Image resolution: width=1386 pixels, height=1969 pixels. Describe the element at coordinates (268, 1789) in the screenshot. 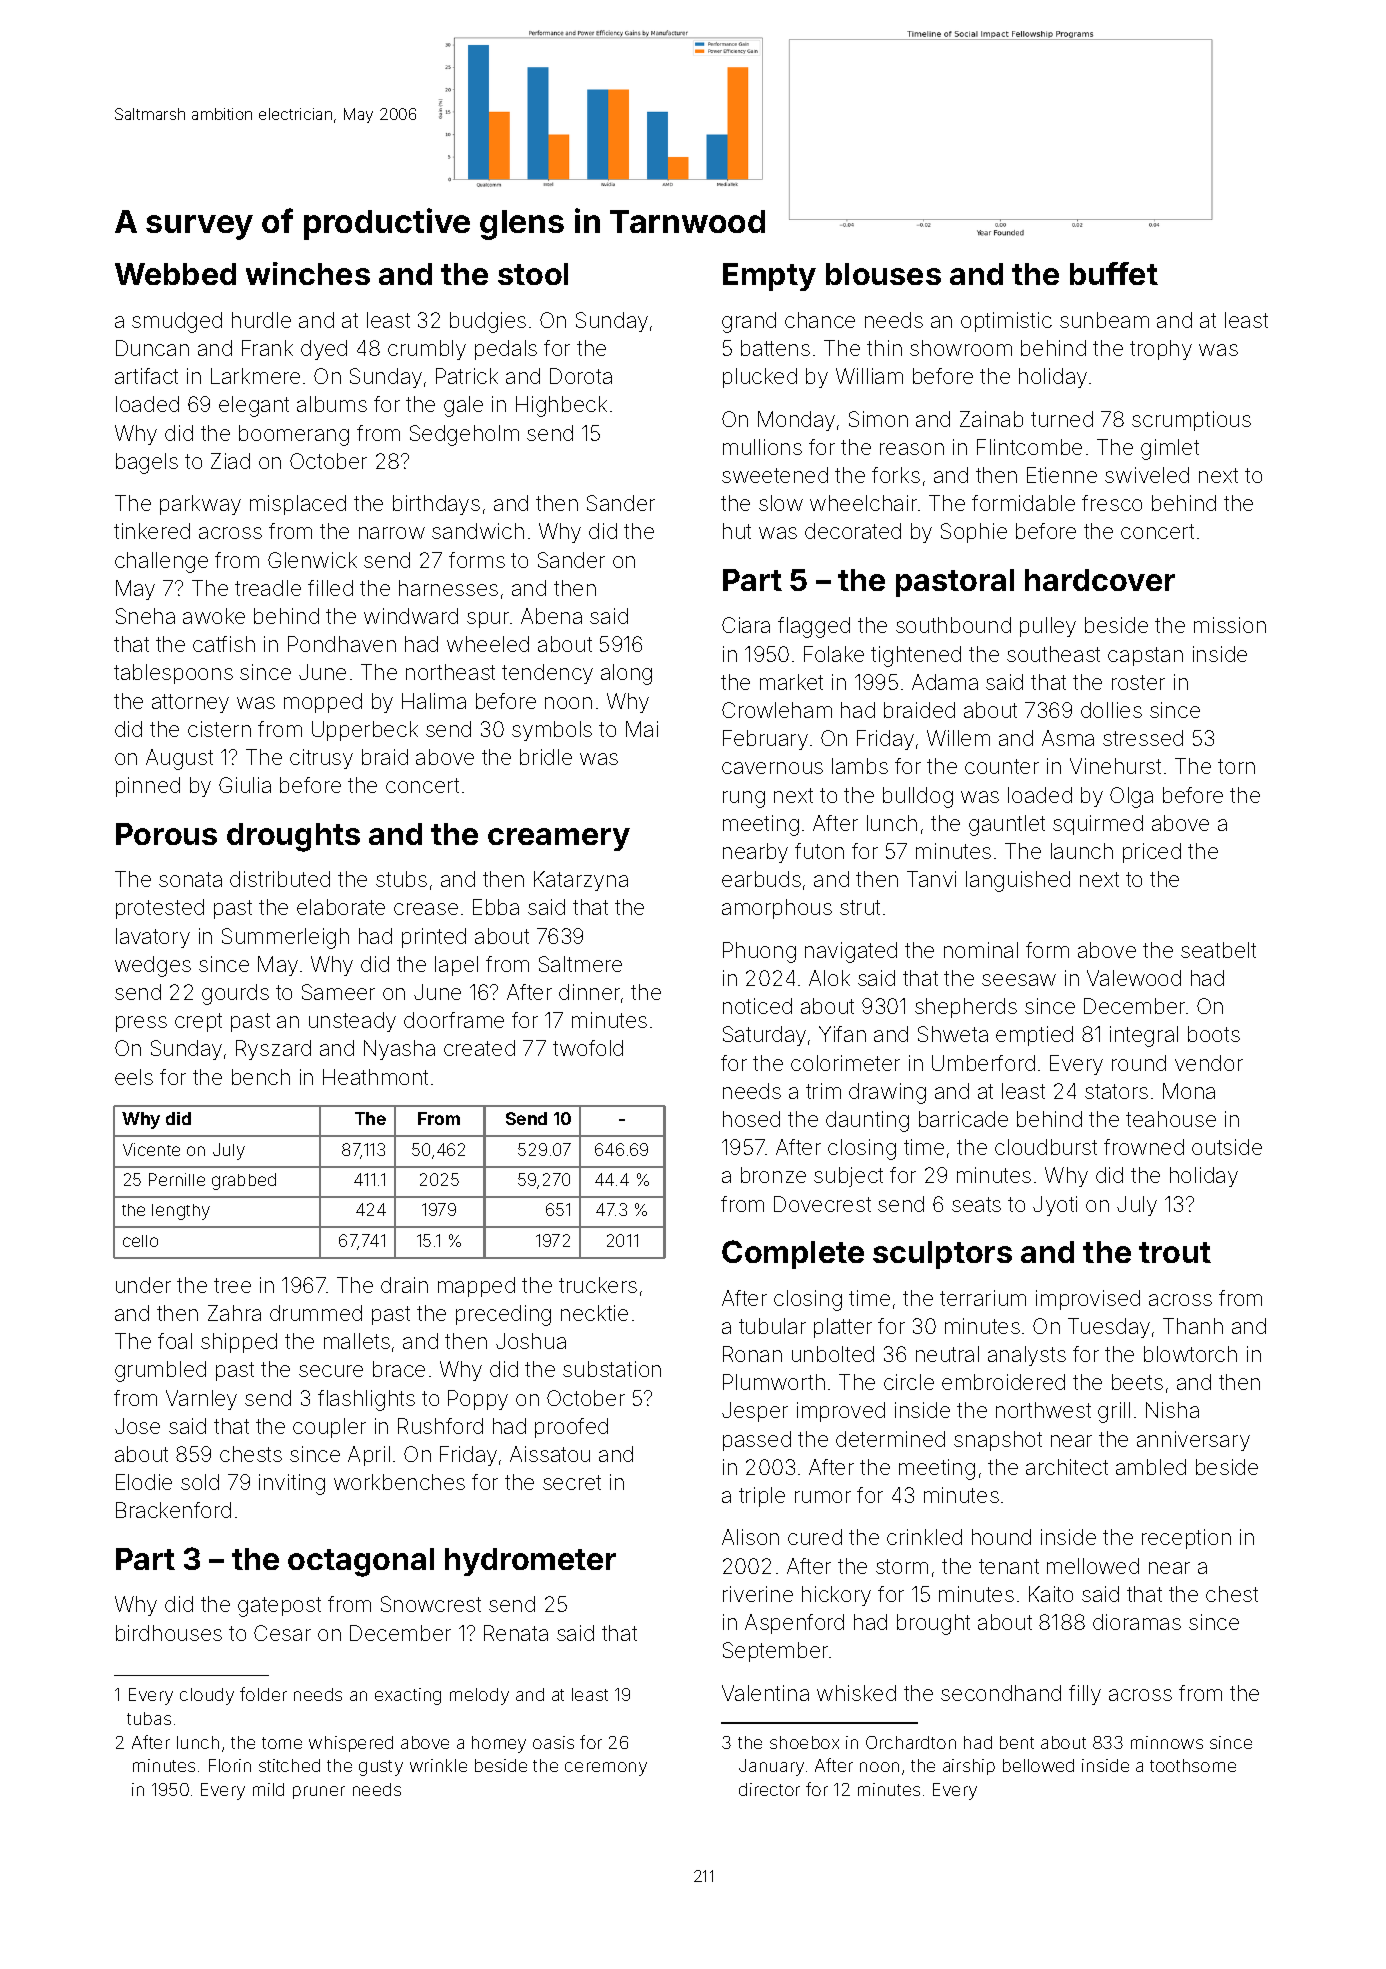

I see `mild` at that location.
